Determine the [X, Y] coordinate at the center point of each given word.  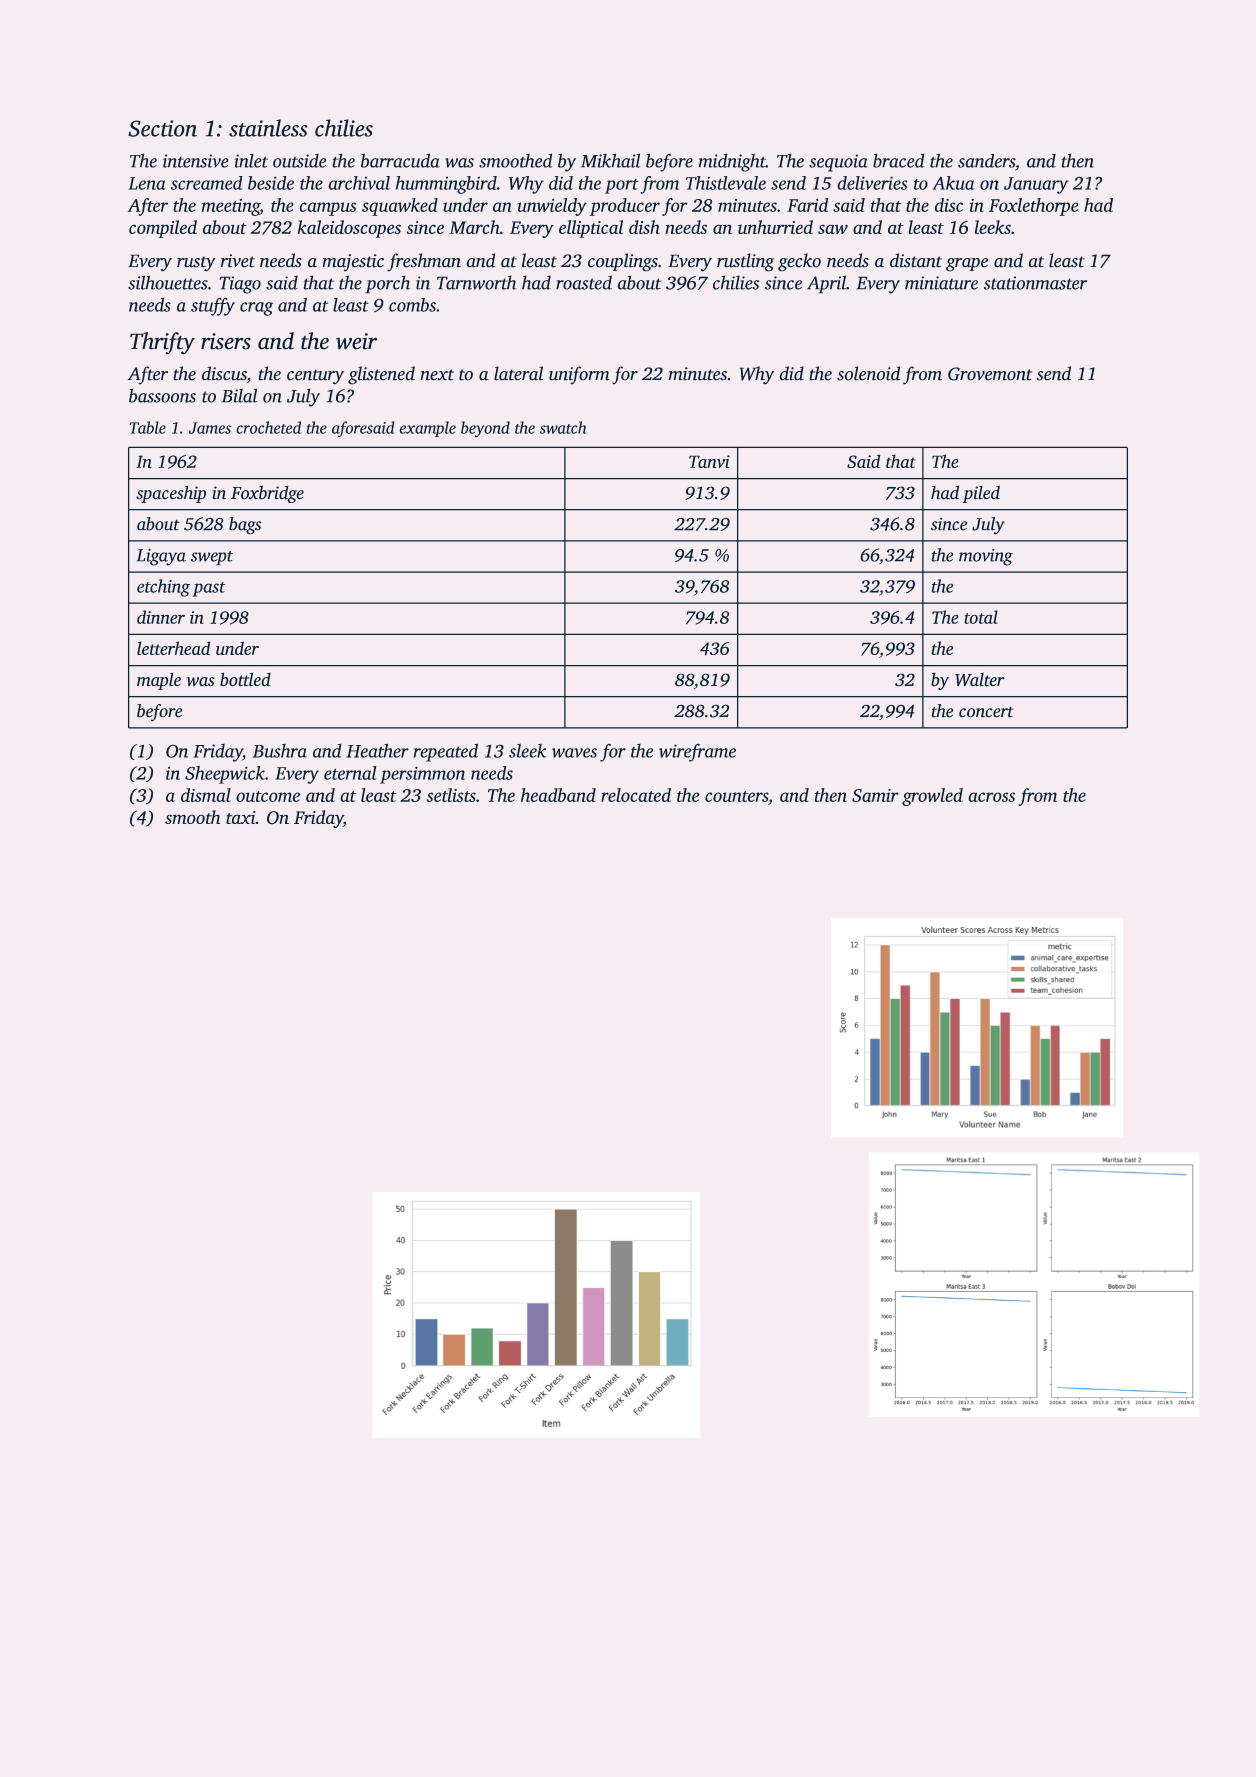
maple [159, 681]
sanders [986, 160]
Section [162, 128]
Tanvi [709, 461]
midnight [732, 162]
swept [212, 558]
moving [986, 557]
